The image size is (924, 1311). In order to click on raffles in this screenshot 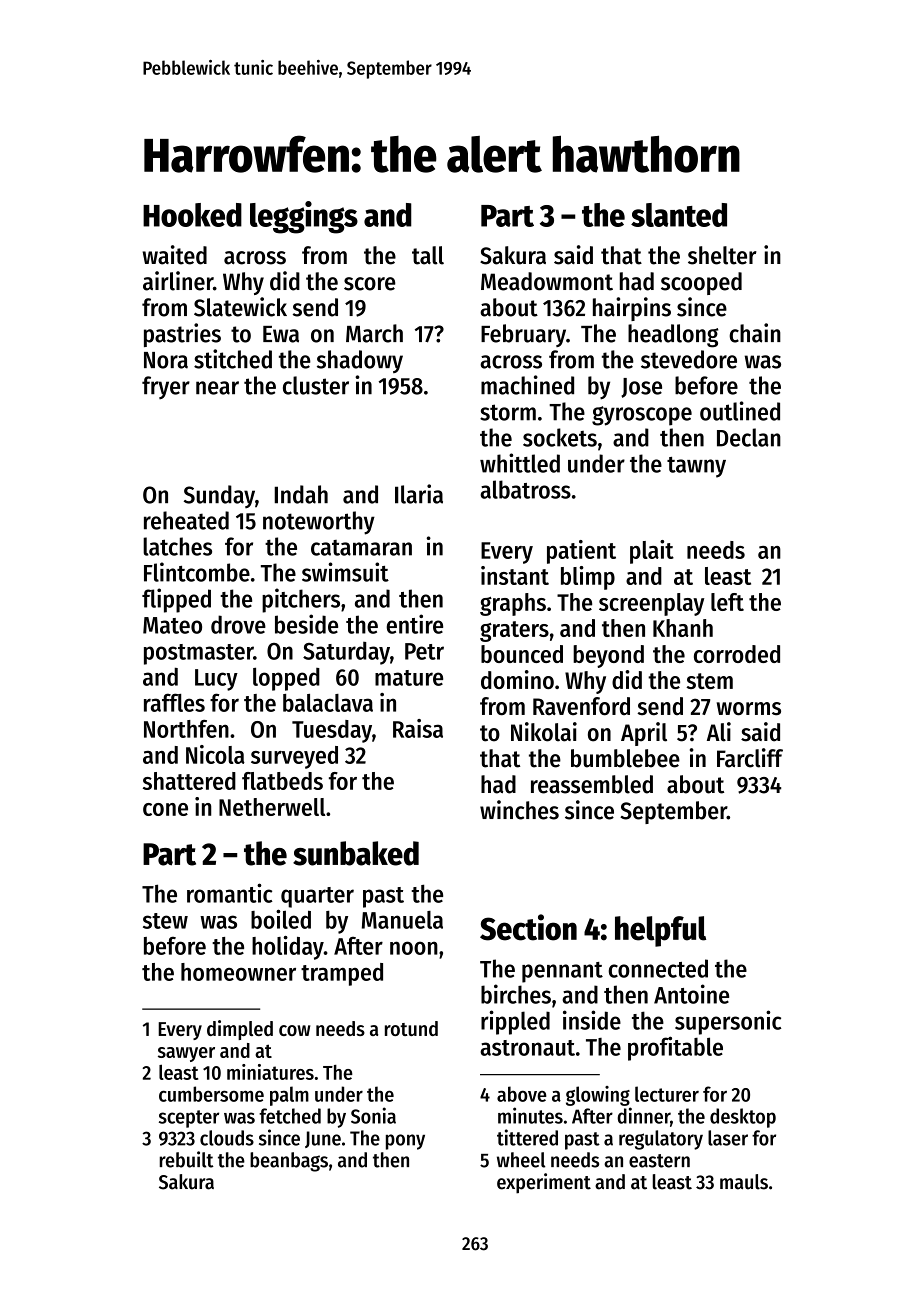, I will do `click(174, 702)`.
